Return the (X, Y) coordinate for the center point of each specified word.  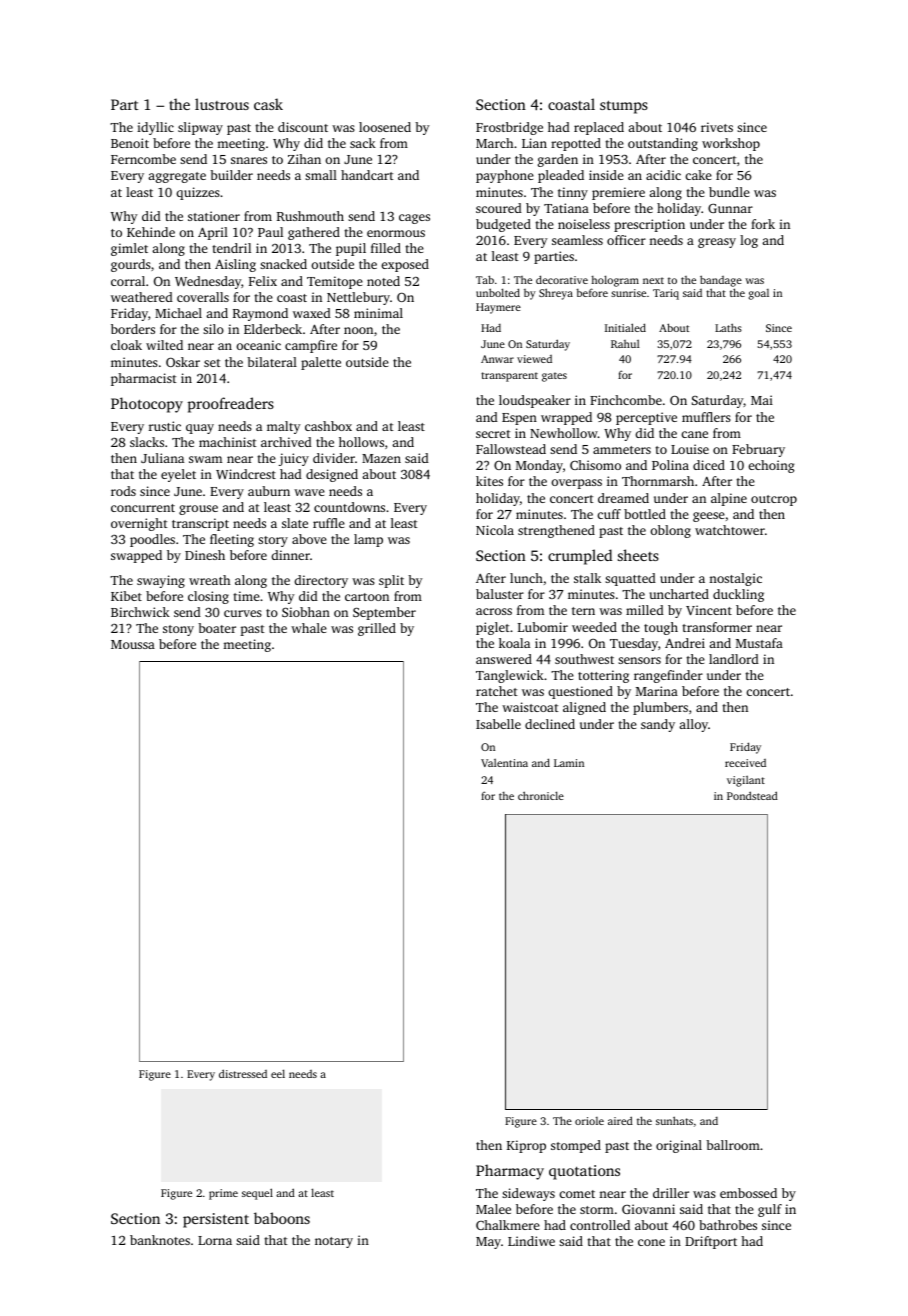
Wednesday (208, 282)
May (488, 1243)
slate (295, 523)
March (494, 143)
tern (583, 611)
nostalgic (735, 579)
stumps (624, 107)
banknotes (160, 1240)
